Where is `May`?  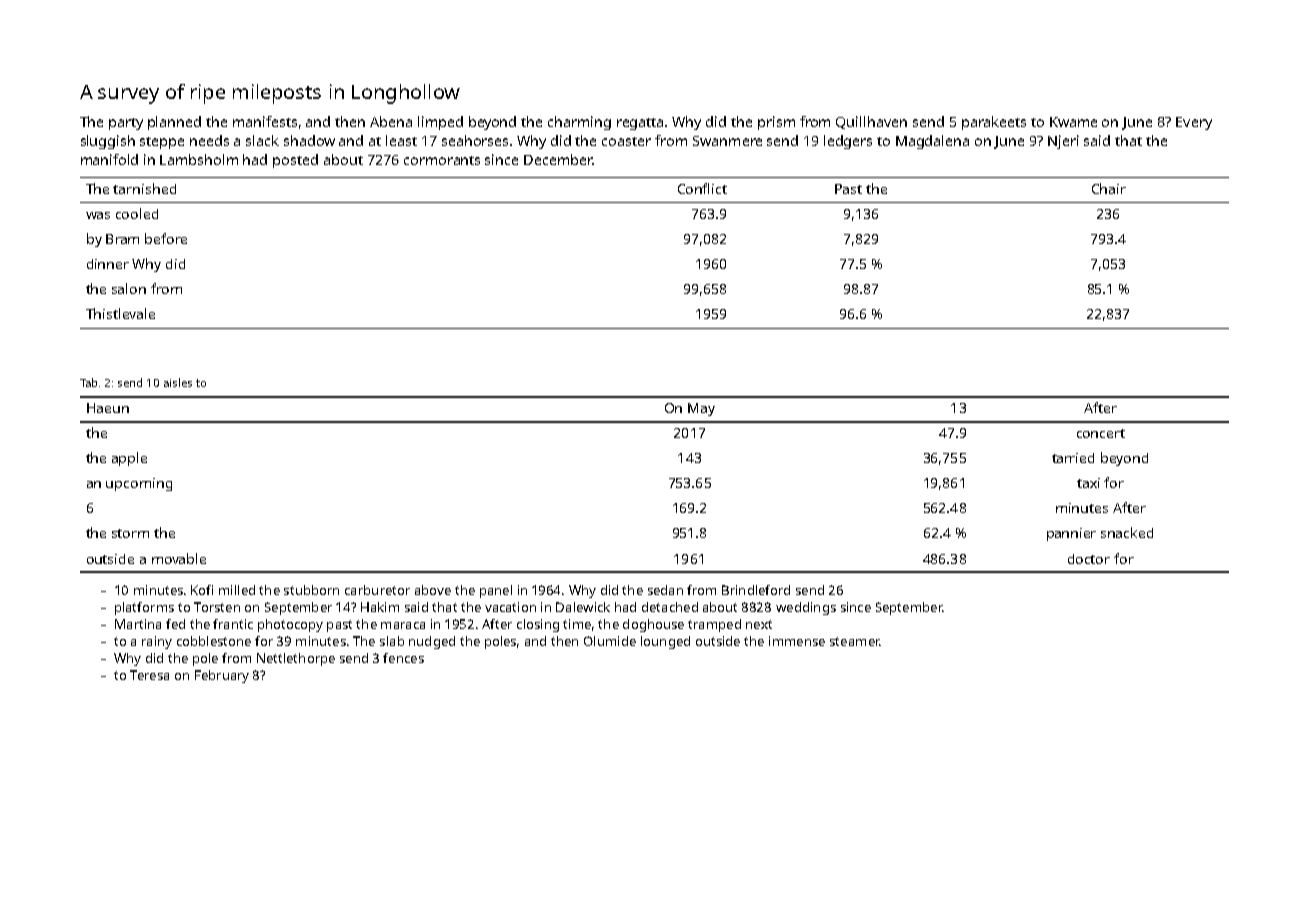
May is located at coordinates (701, 409).
